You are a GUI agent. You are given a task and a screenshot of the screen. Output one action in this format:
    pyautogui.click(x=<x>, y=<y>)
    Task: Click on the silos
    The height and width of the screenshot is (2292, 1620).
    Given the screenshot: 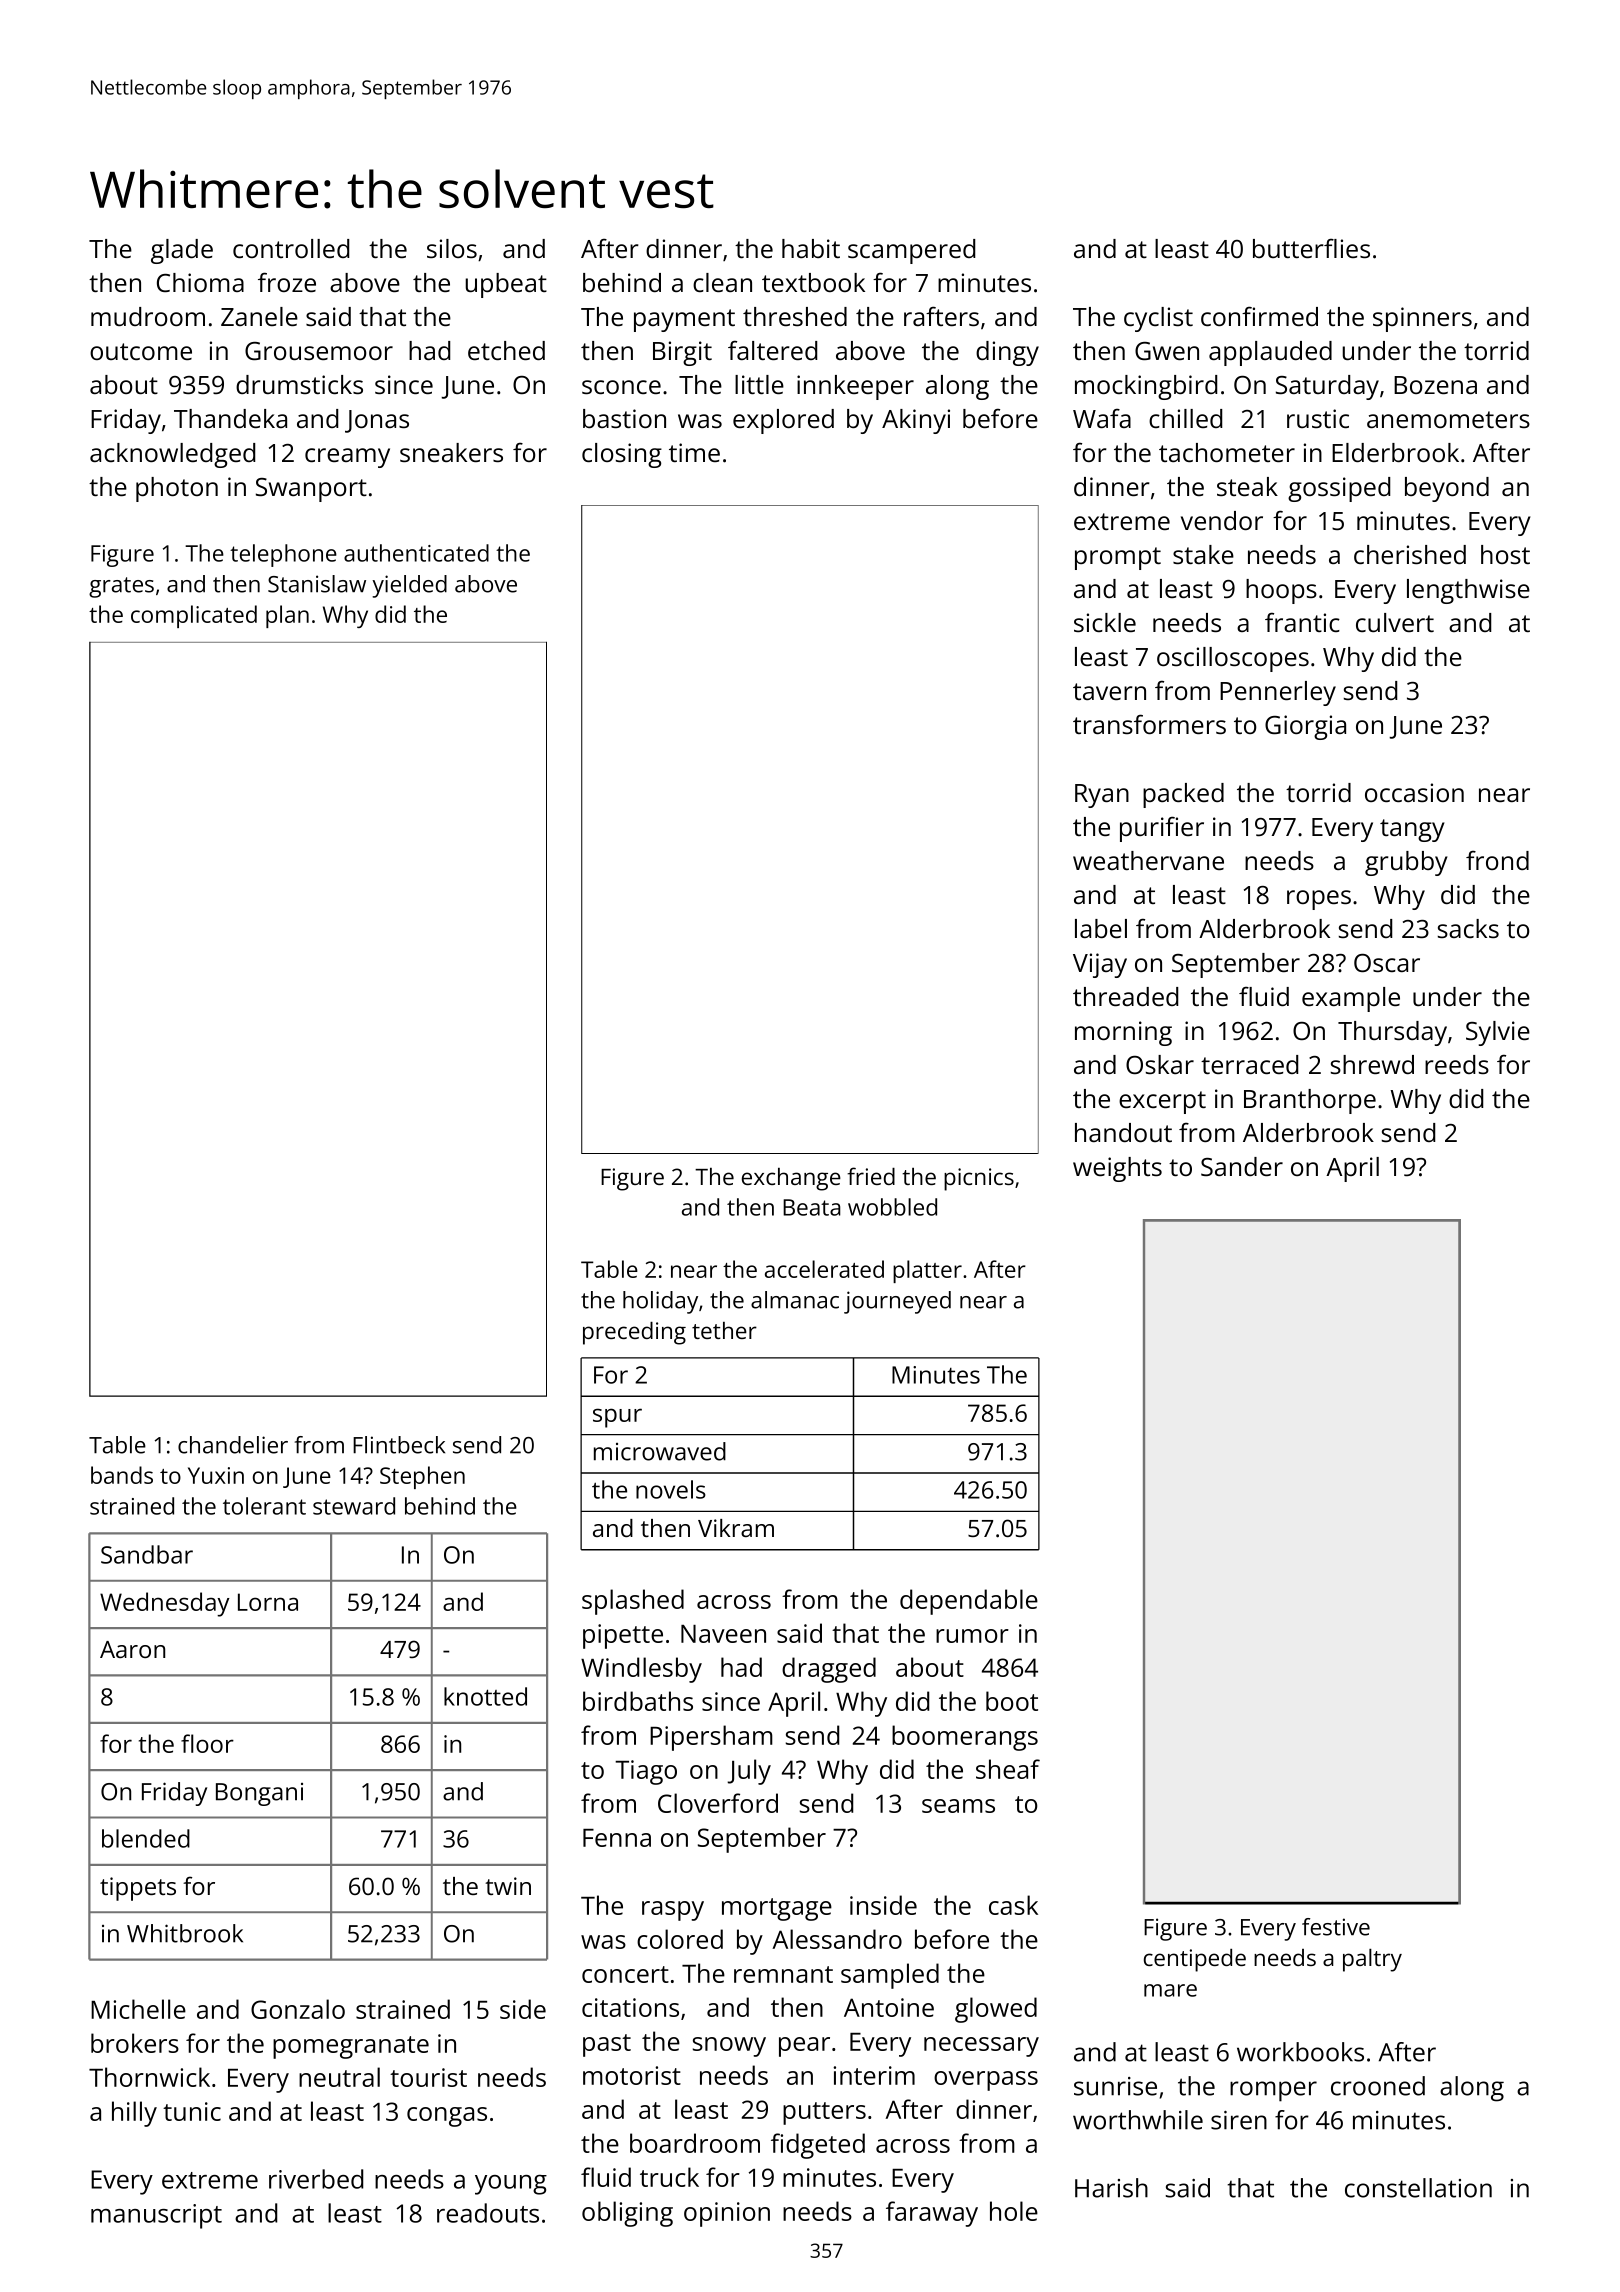 What is the action you would take?
    pyautogui.click(x=452, y=248)
